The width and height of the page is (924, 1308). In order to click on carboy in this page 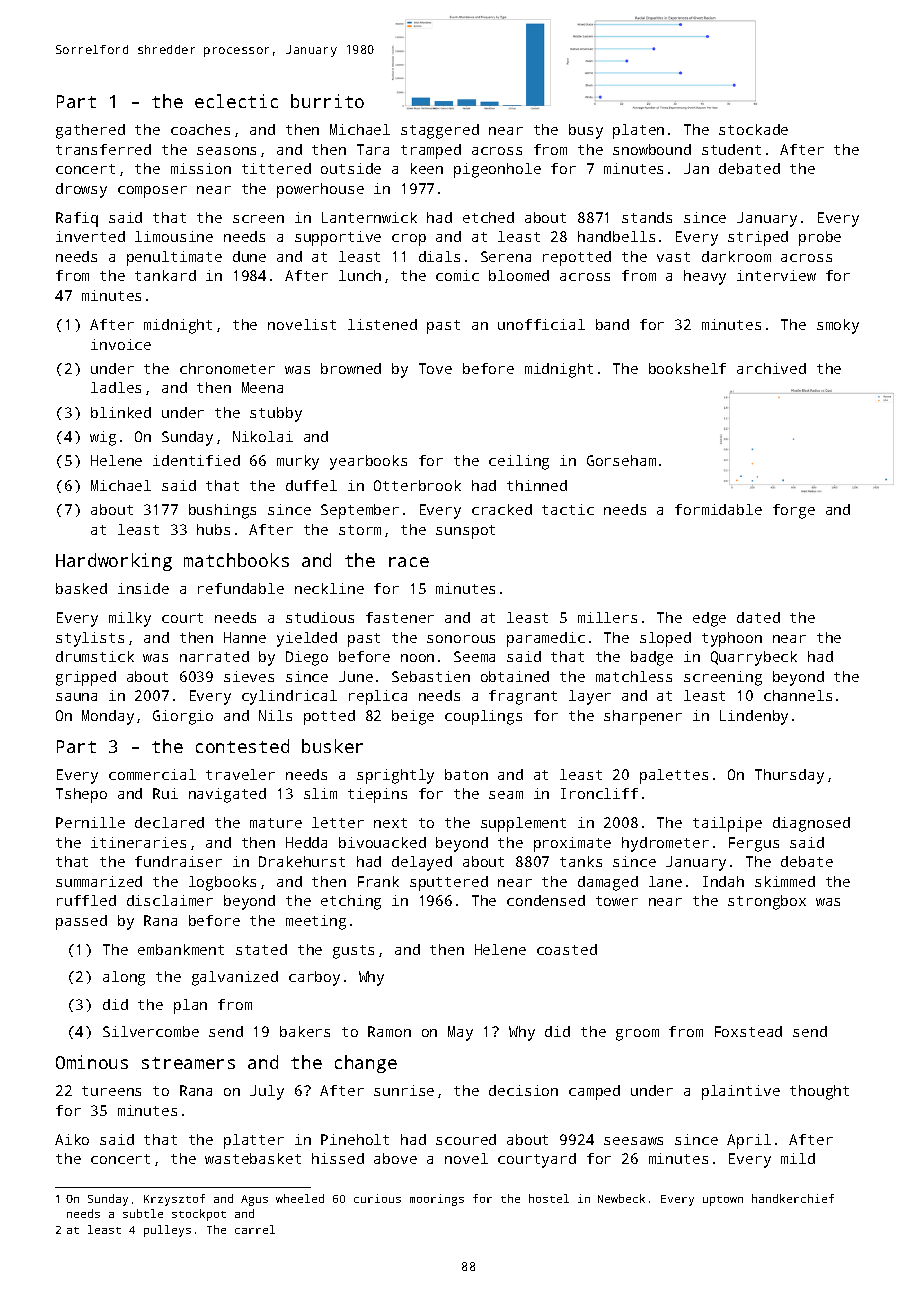, I will do `click(314, 978)`.
